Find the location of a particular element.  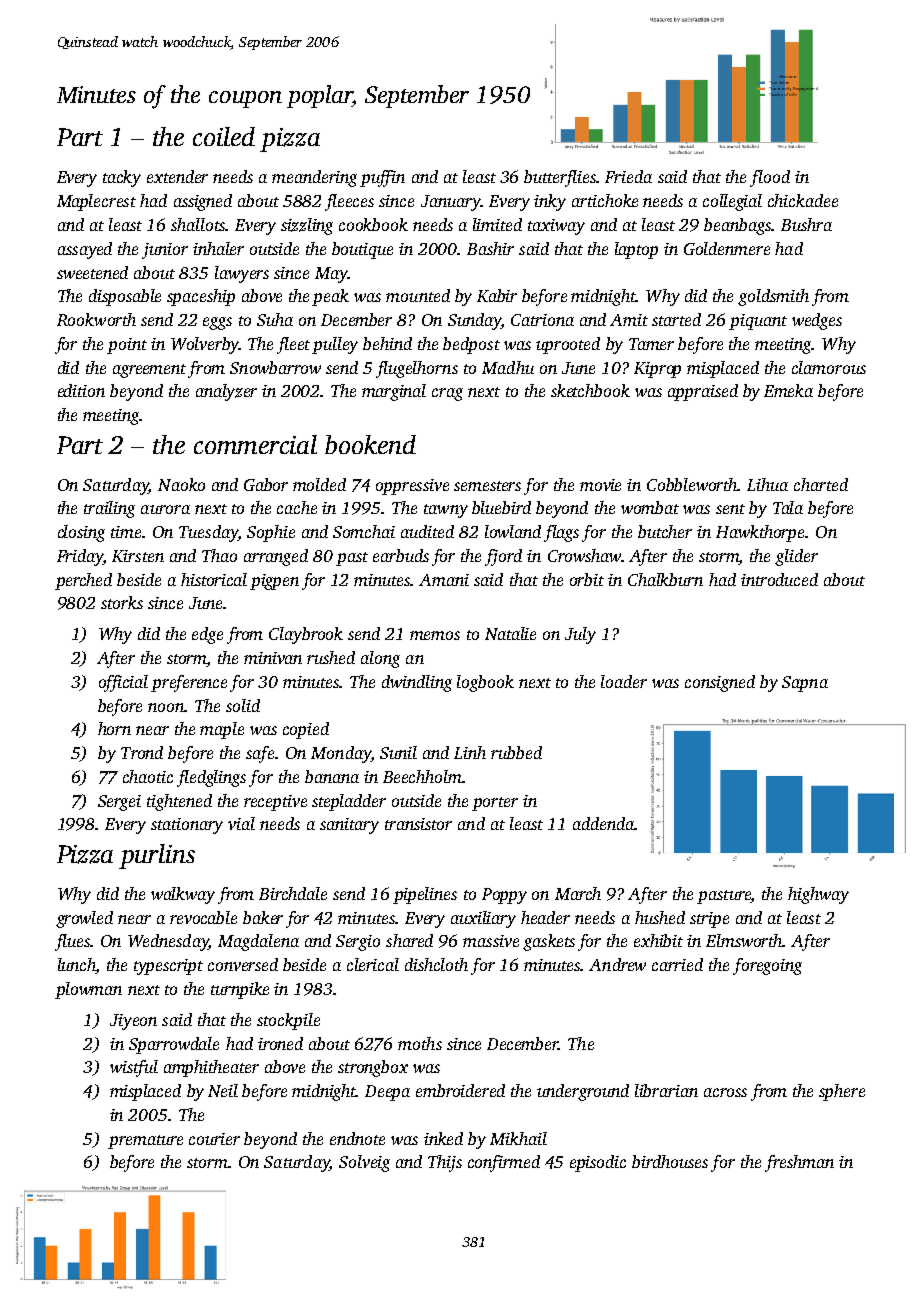

consigned is located at coordinates (720, 683).
